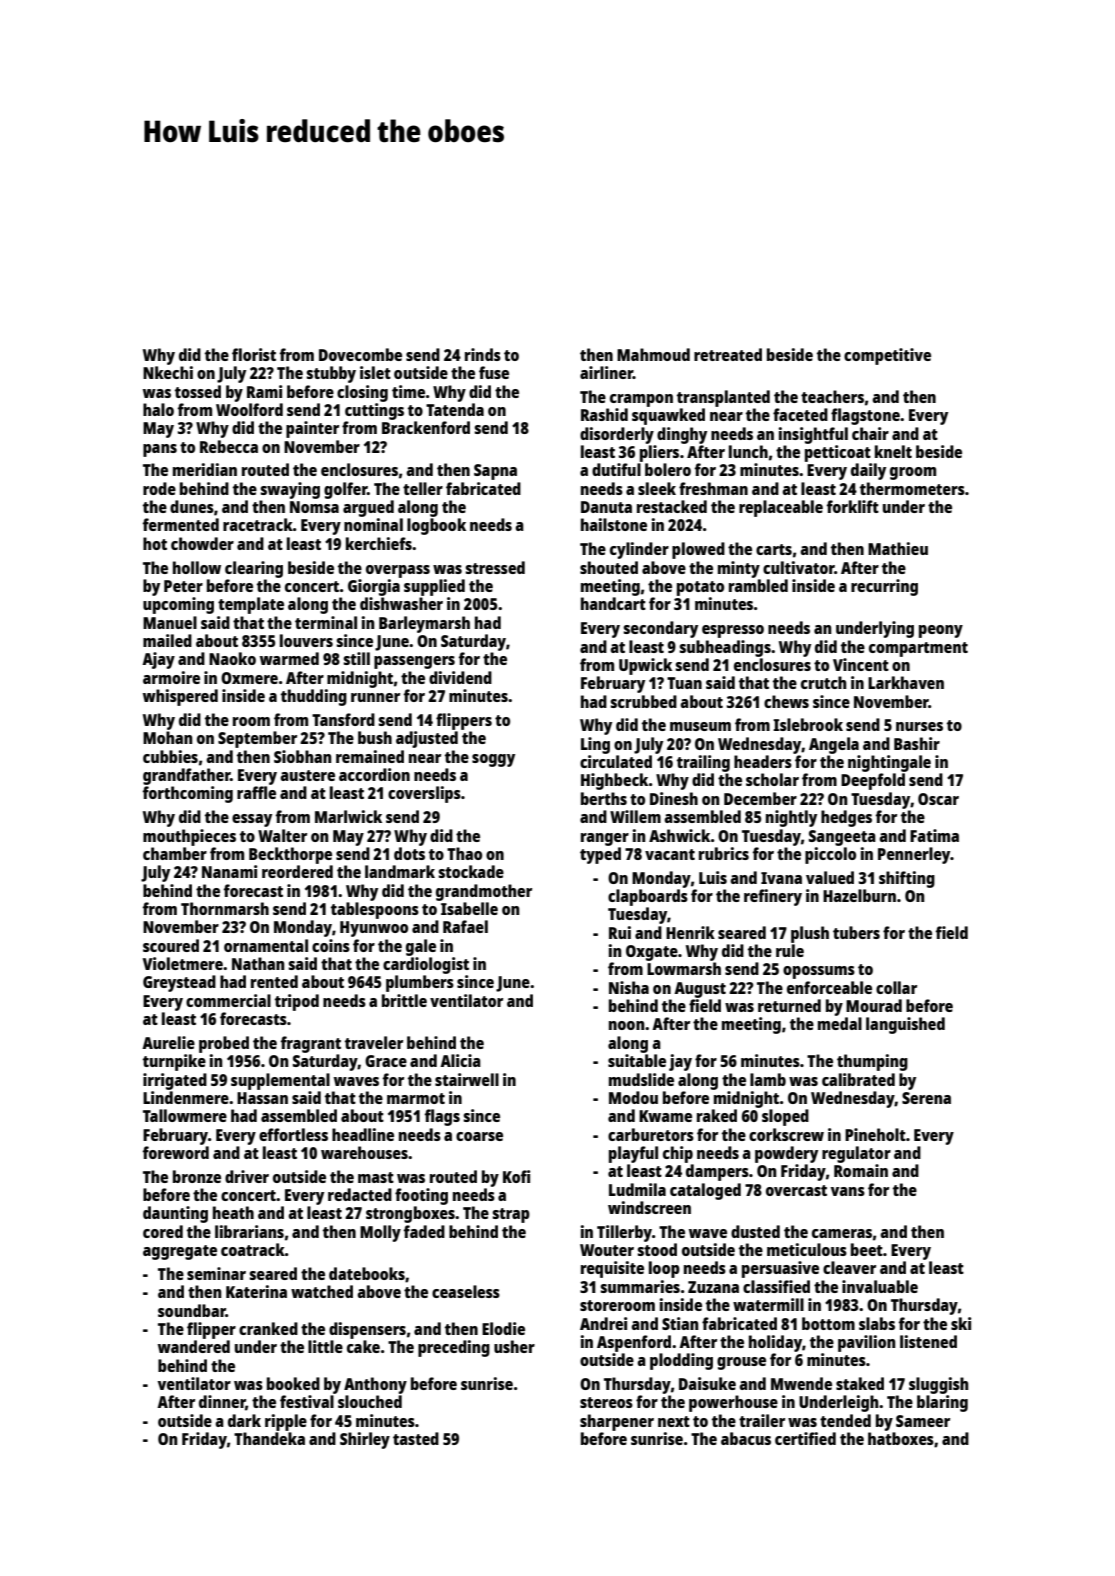 Image resolution: width=1115 pixels, height=1576 pixels. What do you see at coordinates (360, 354) in the page?
I see `Dovecombe` at bounding box center [360, 354].
